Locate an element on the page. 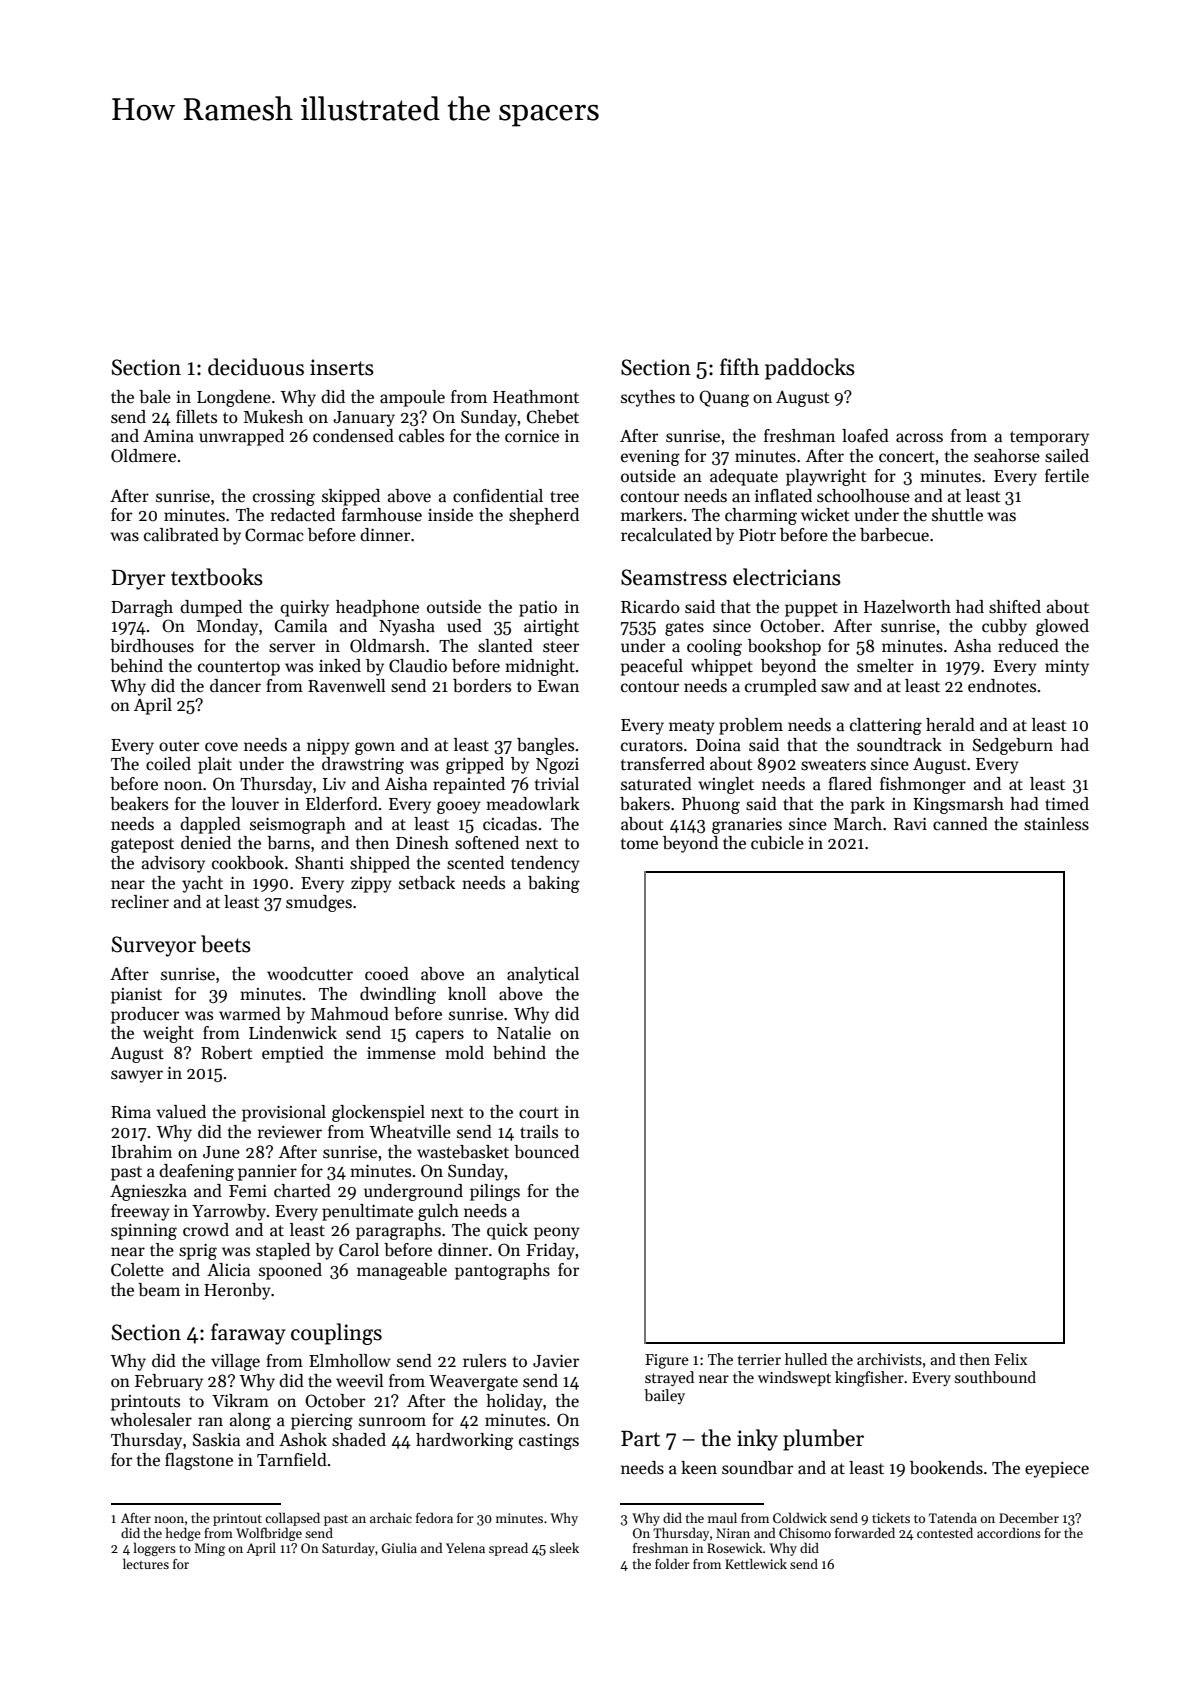 The image size is (1200, 1698). Felix is located at coordinates (1011, 1359).
